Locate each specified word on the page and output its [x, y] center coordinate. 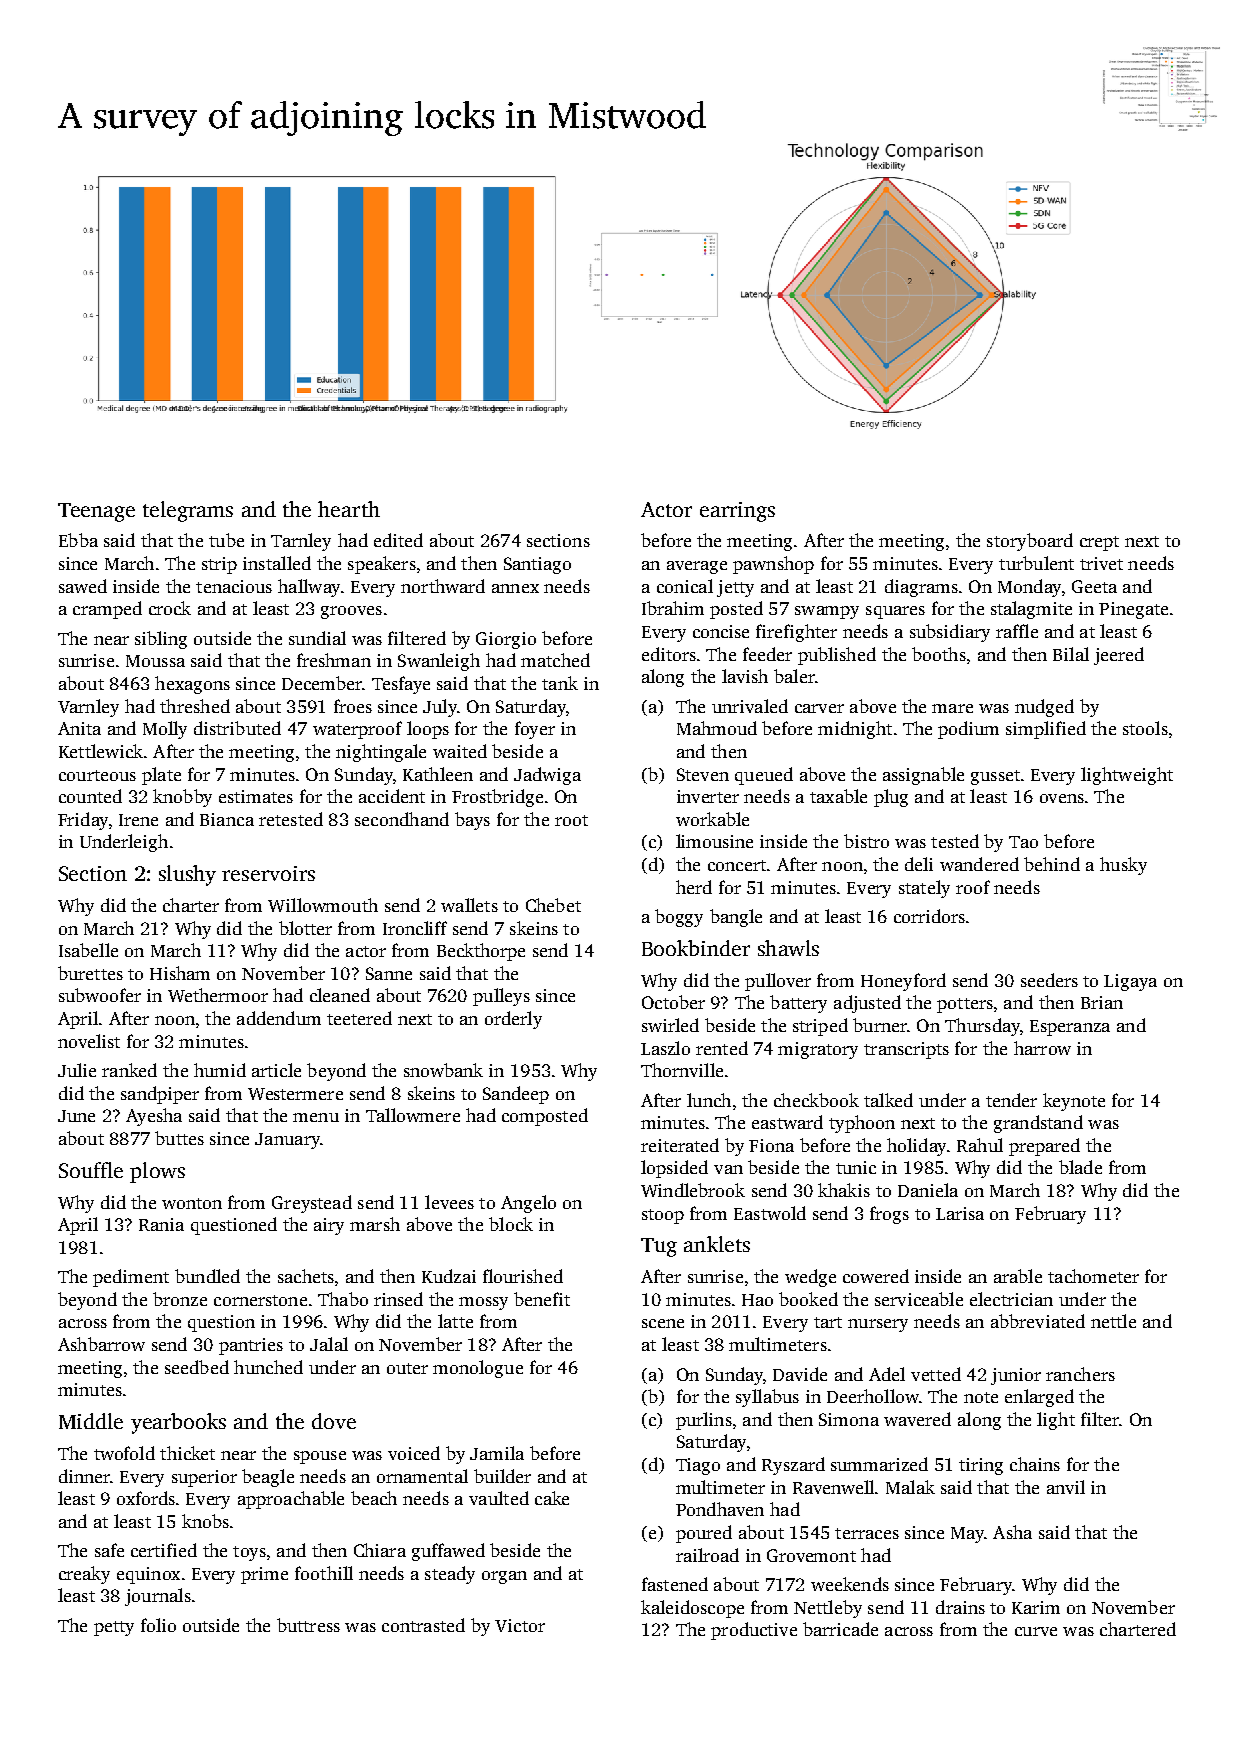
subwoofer [100, 995]
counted [90, 796]
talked [888, 1100]
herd [694, 887]
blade [1080, 1167]
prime [264, 1575]
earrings [737, 512]
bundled [207, 1276]
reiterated [680, 1145]
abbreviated [1038, 1321]
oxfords [146, 1498]
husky [1123, 866]
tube [226, 540]
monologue [478, 1369]
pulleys [501, 997]
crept [1099, 543]
